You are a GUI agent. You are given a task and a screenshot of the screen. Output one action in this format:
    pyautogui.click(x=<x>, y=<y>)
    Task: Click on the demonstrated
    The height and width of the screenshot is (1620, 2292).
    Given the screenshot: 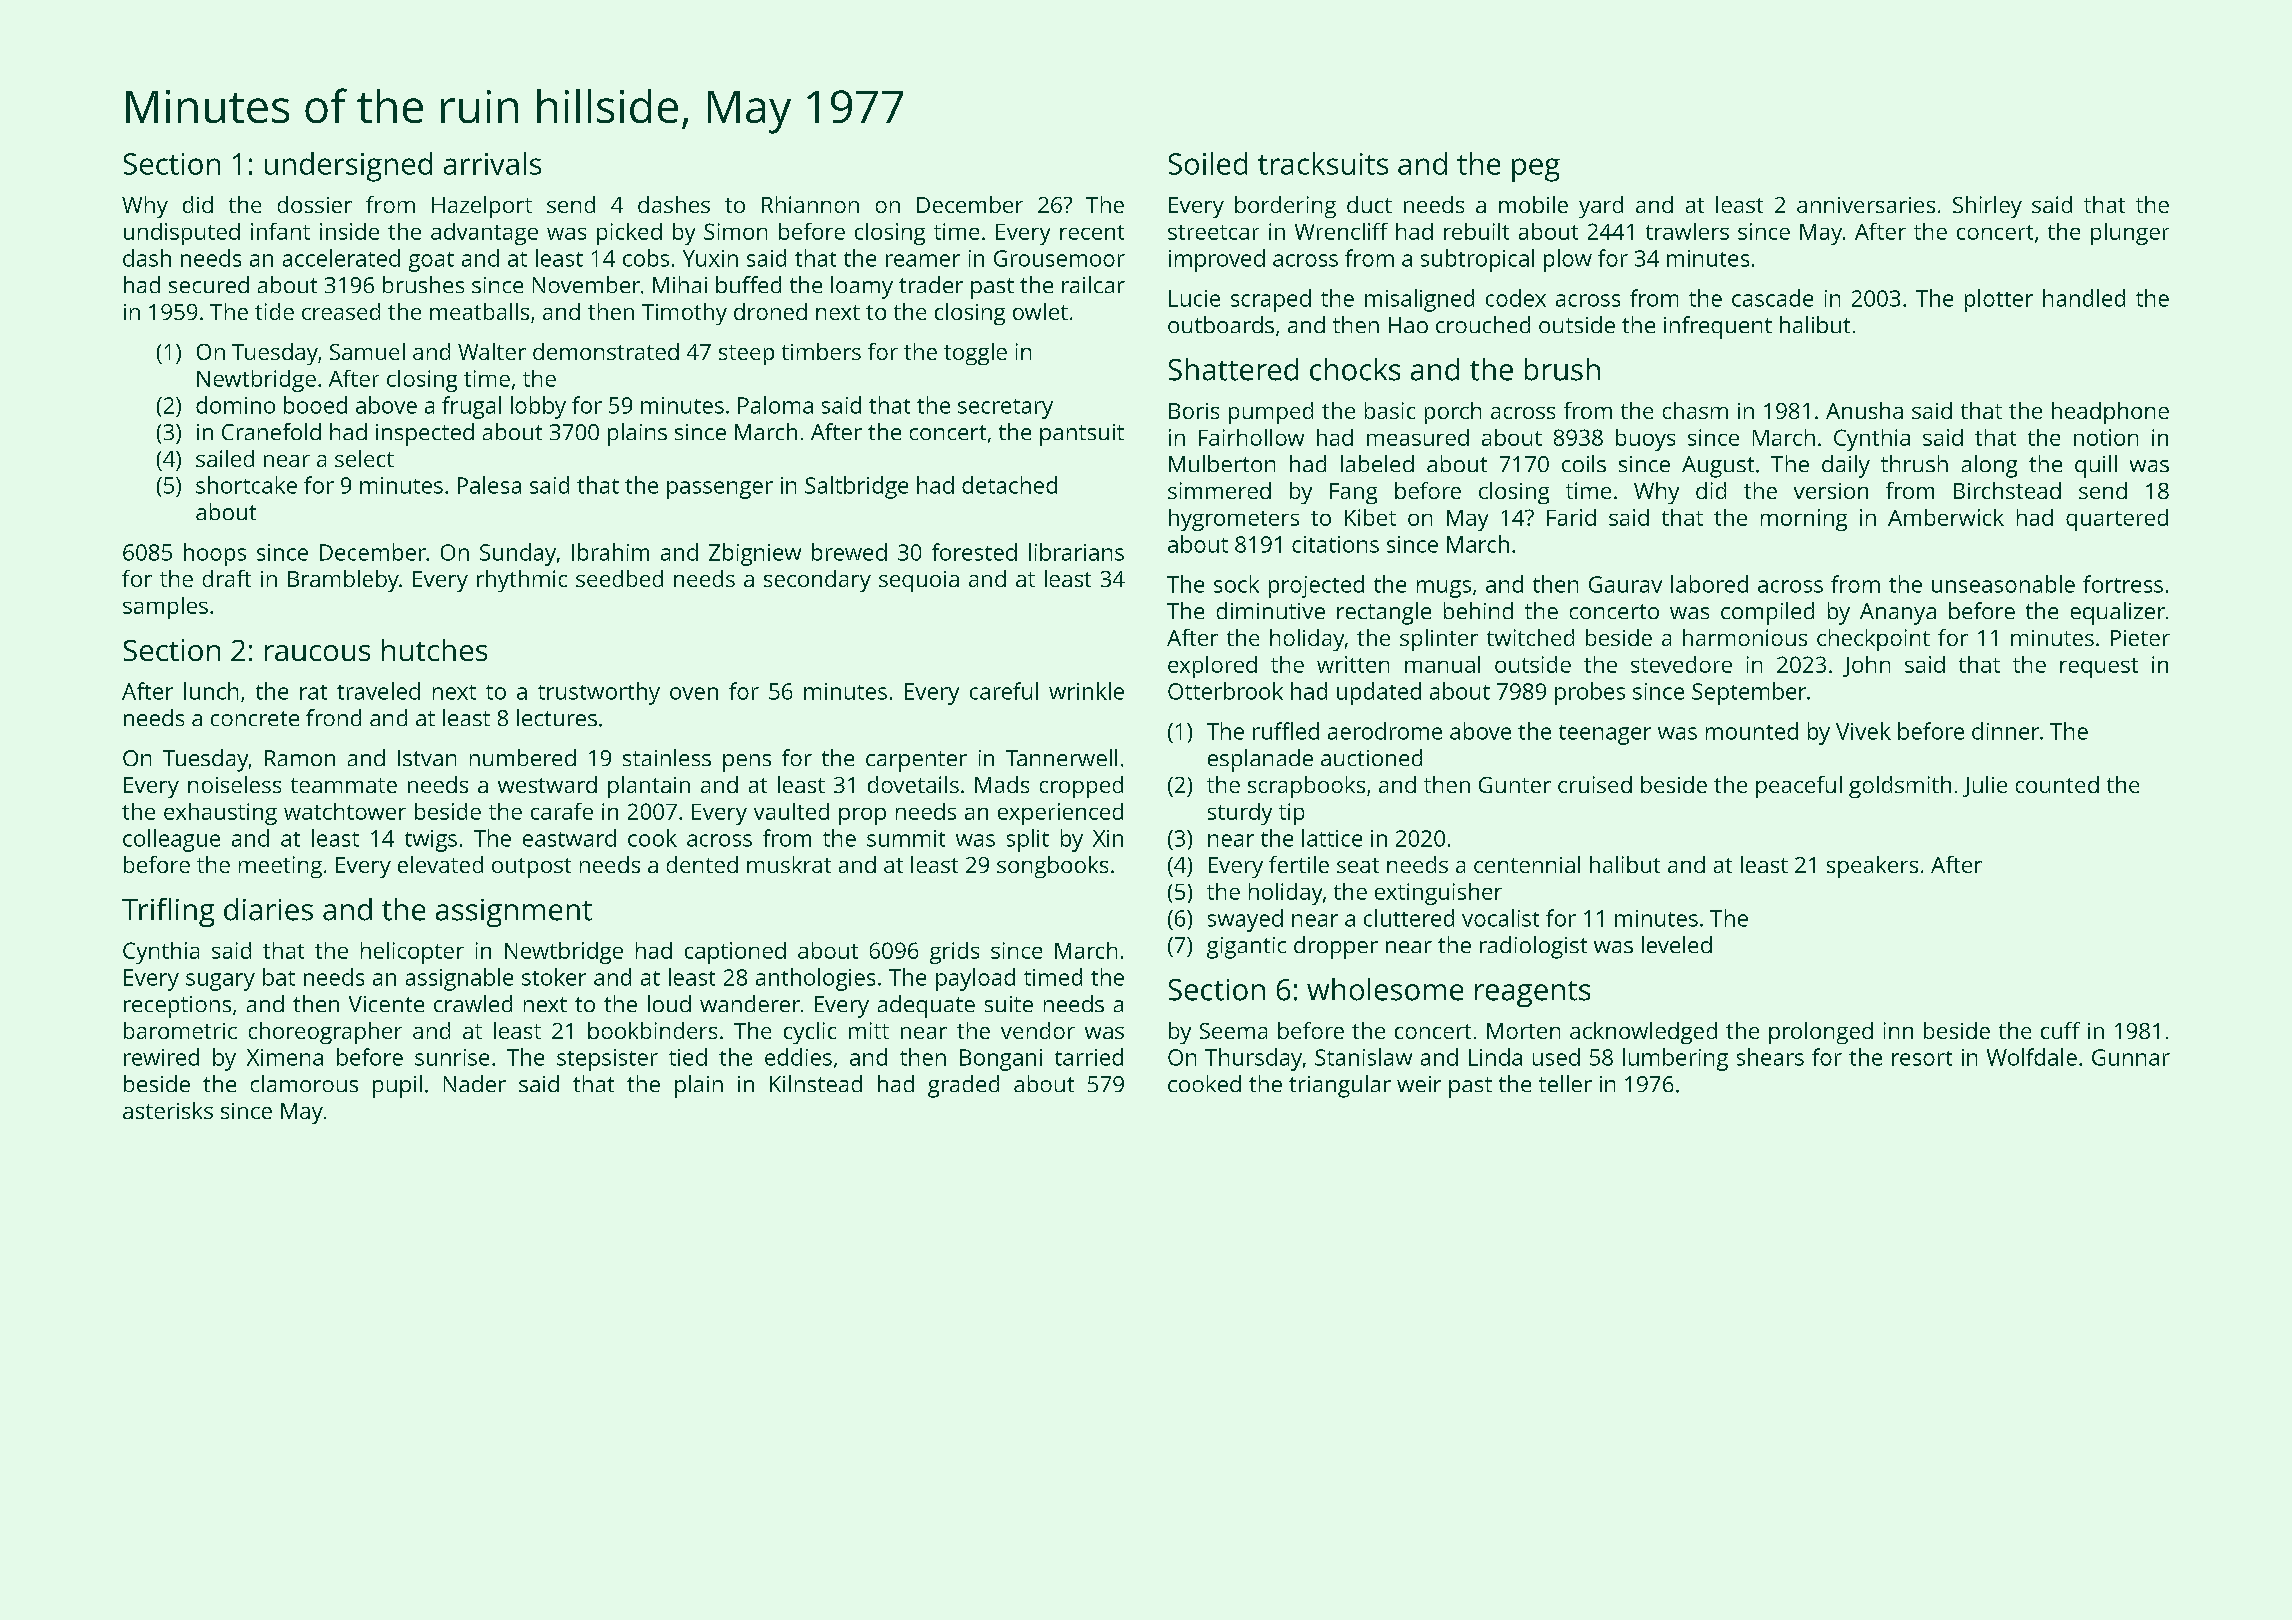 What is the action you would take?
    pyautogui.click(x=606, y=351)
